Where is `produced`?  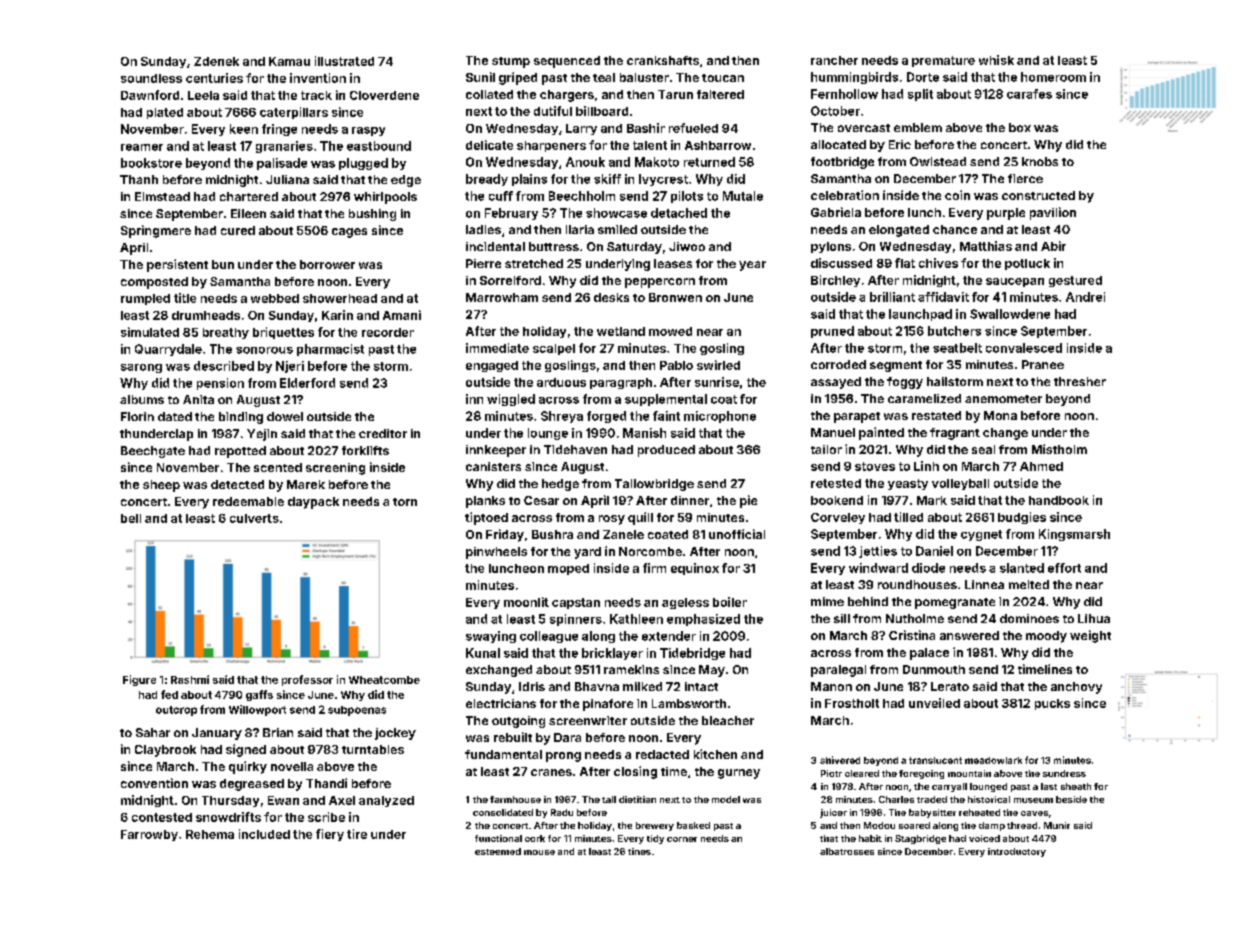
produced is located at coordinates (666, 451).
